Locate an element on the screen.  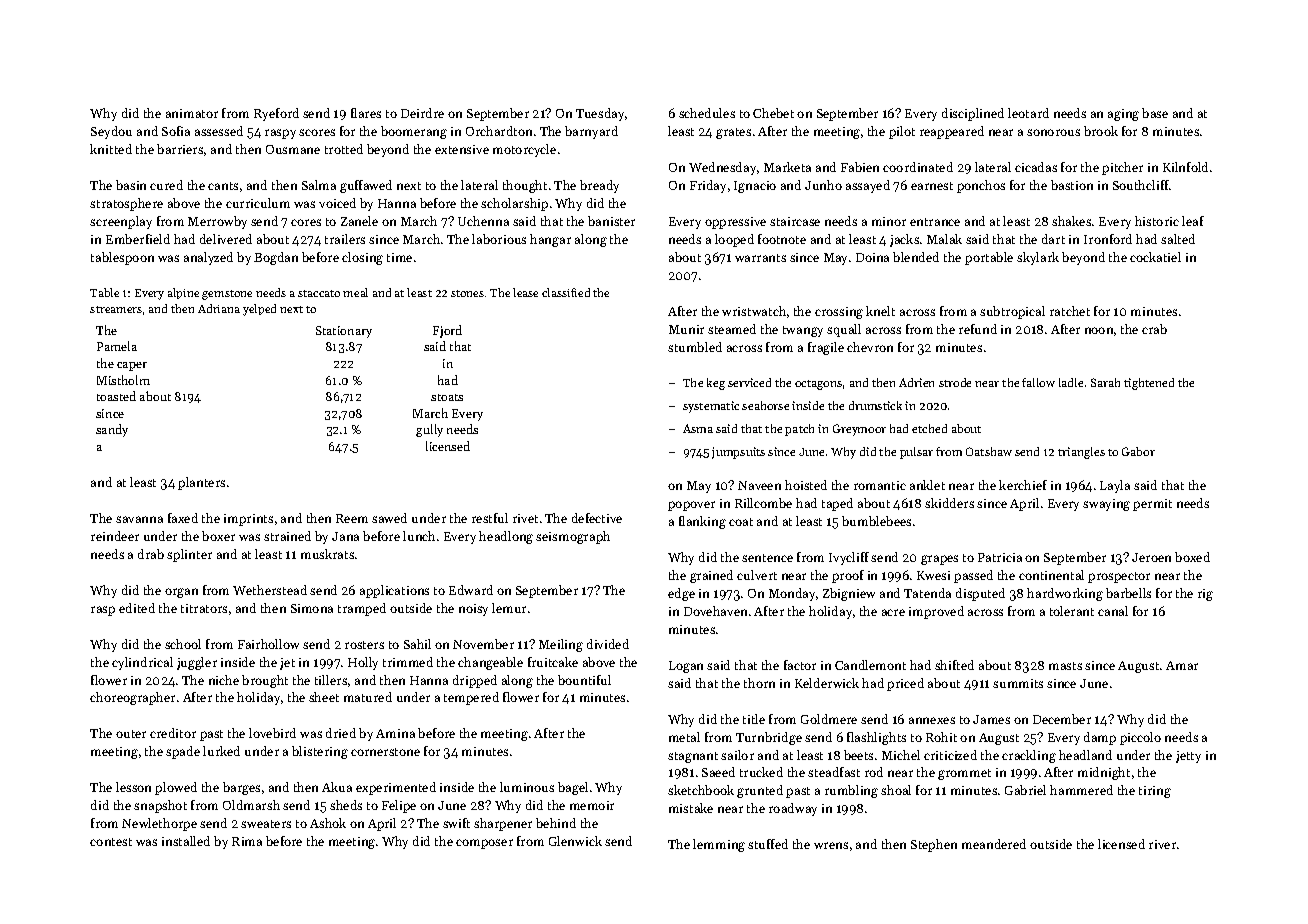
contest is located at coordinates (111, 842).
